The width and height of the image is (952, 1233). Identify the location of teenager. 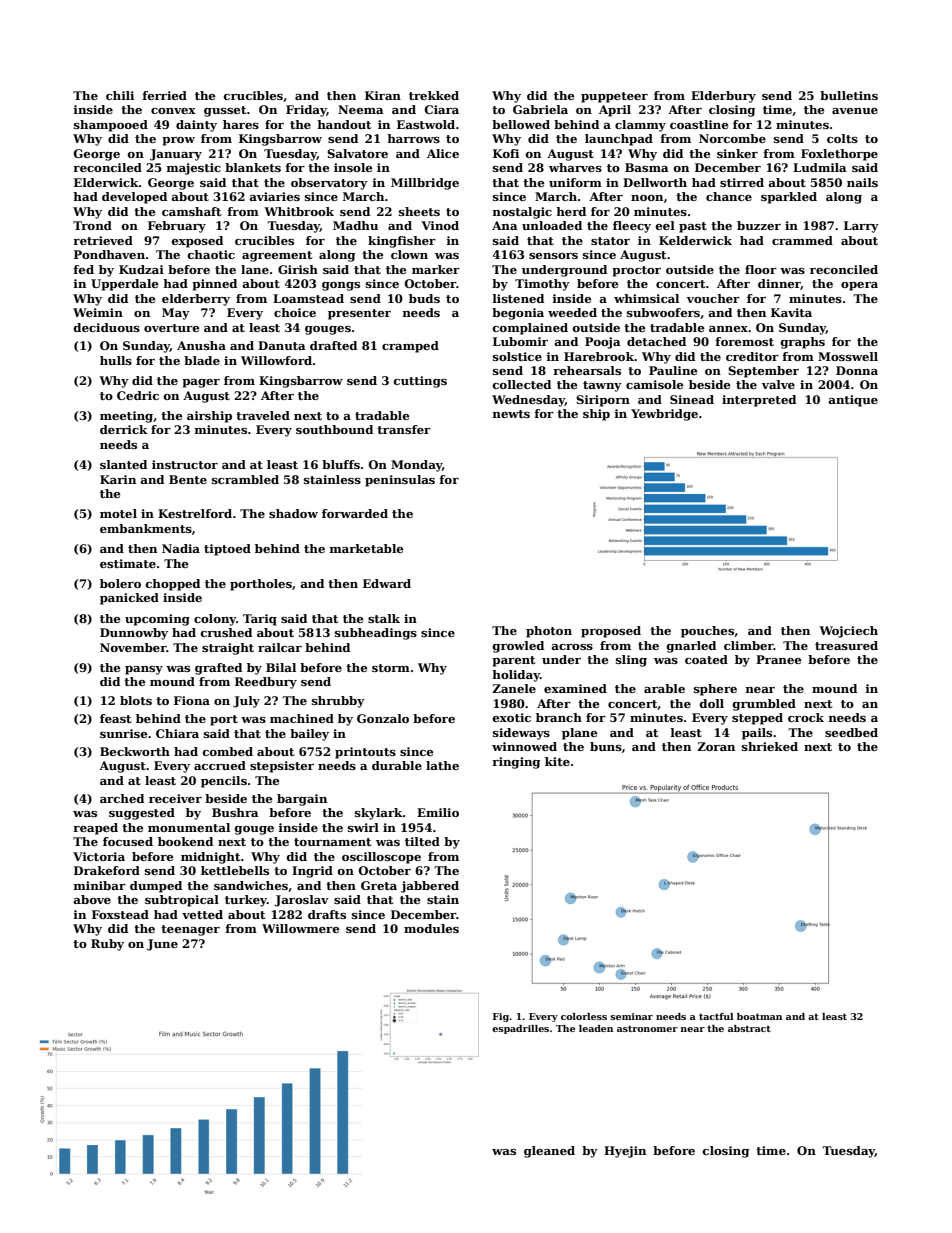
(190, 930).
